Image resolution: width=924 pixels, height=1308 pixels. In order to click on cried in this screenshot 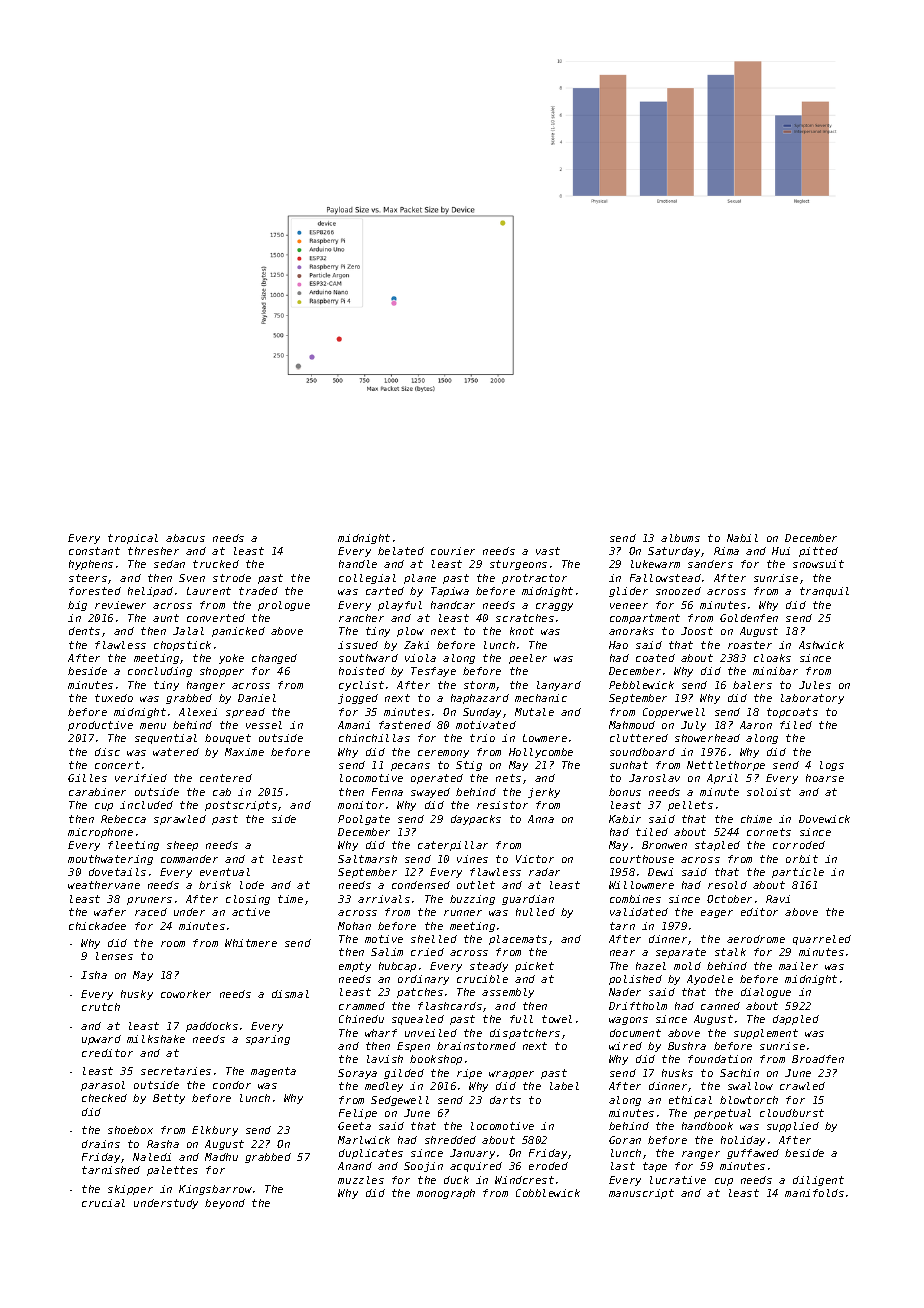, I will do `click(427, 952)`.
